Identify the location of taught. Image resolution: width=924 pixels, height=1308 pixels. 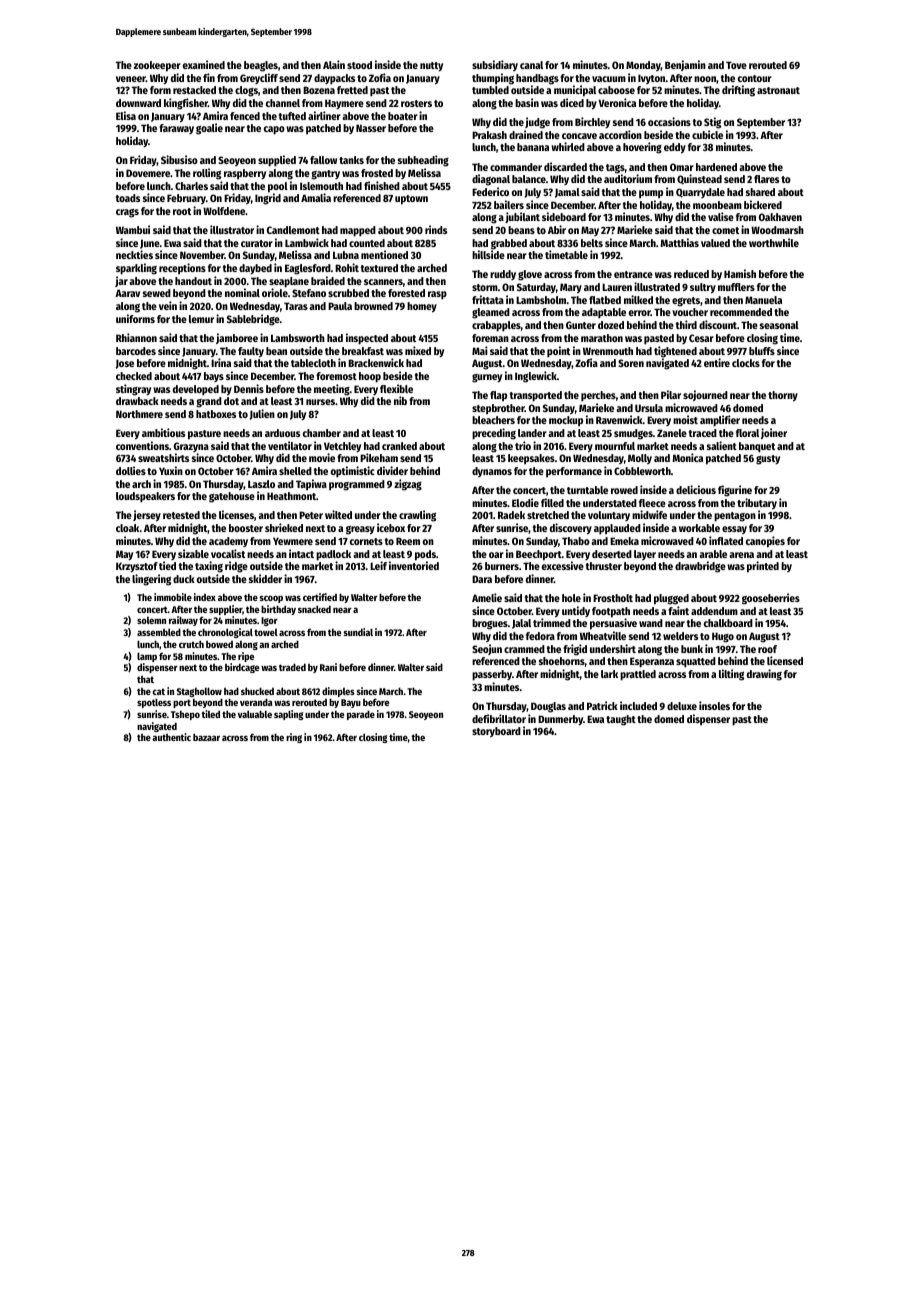
(621, 720).
